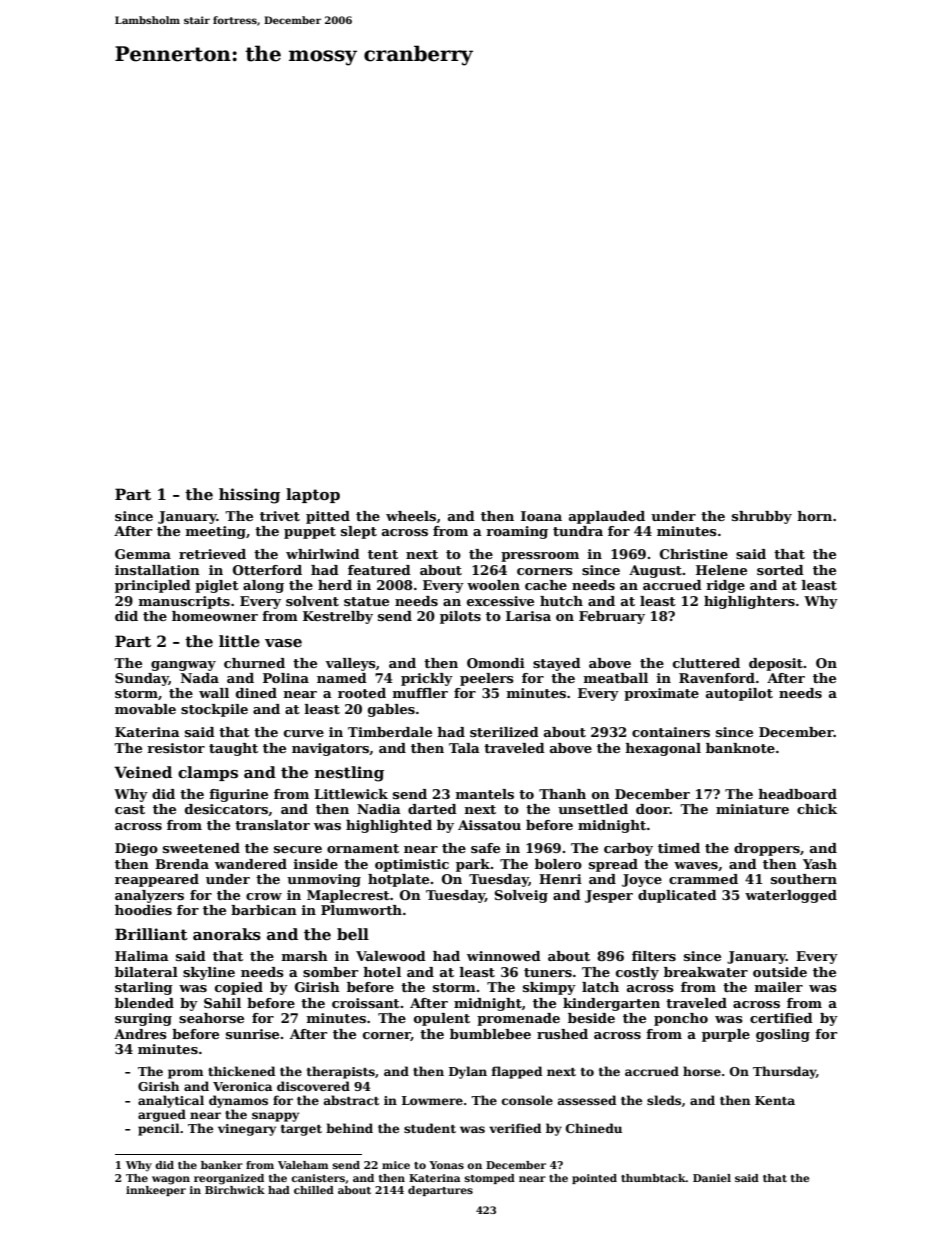 This screenshot has height=1233, width=952. What do you see at coordinates (313, 495) in the screenshot?
I see `laptop` at bounding box center [313, 495].
